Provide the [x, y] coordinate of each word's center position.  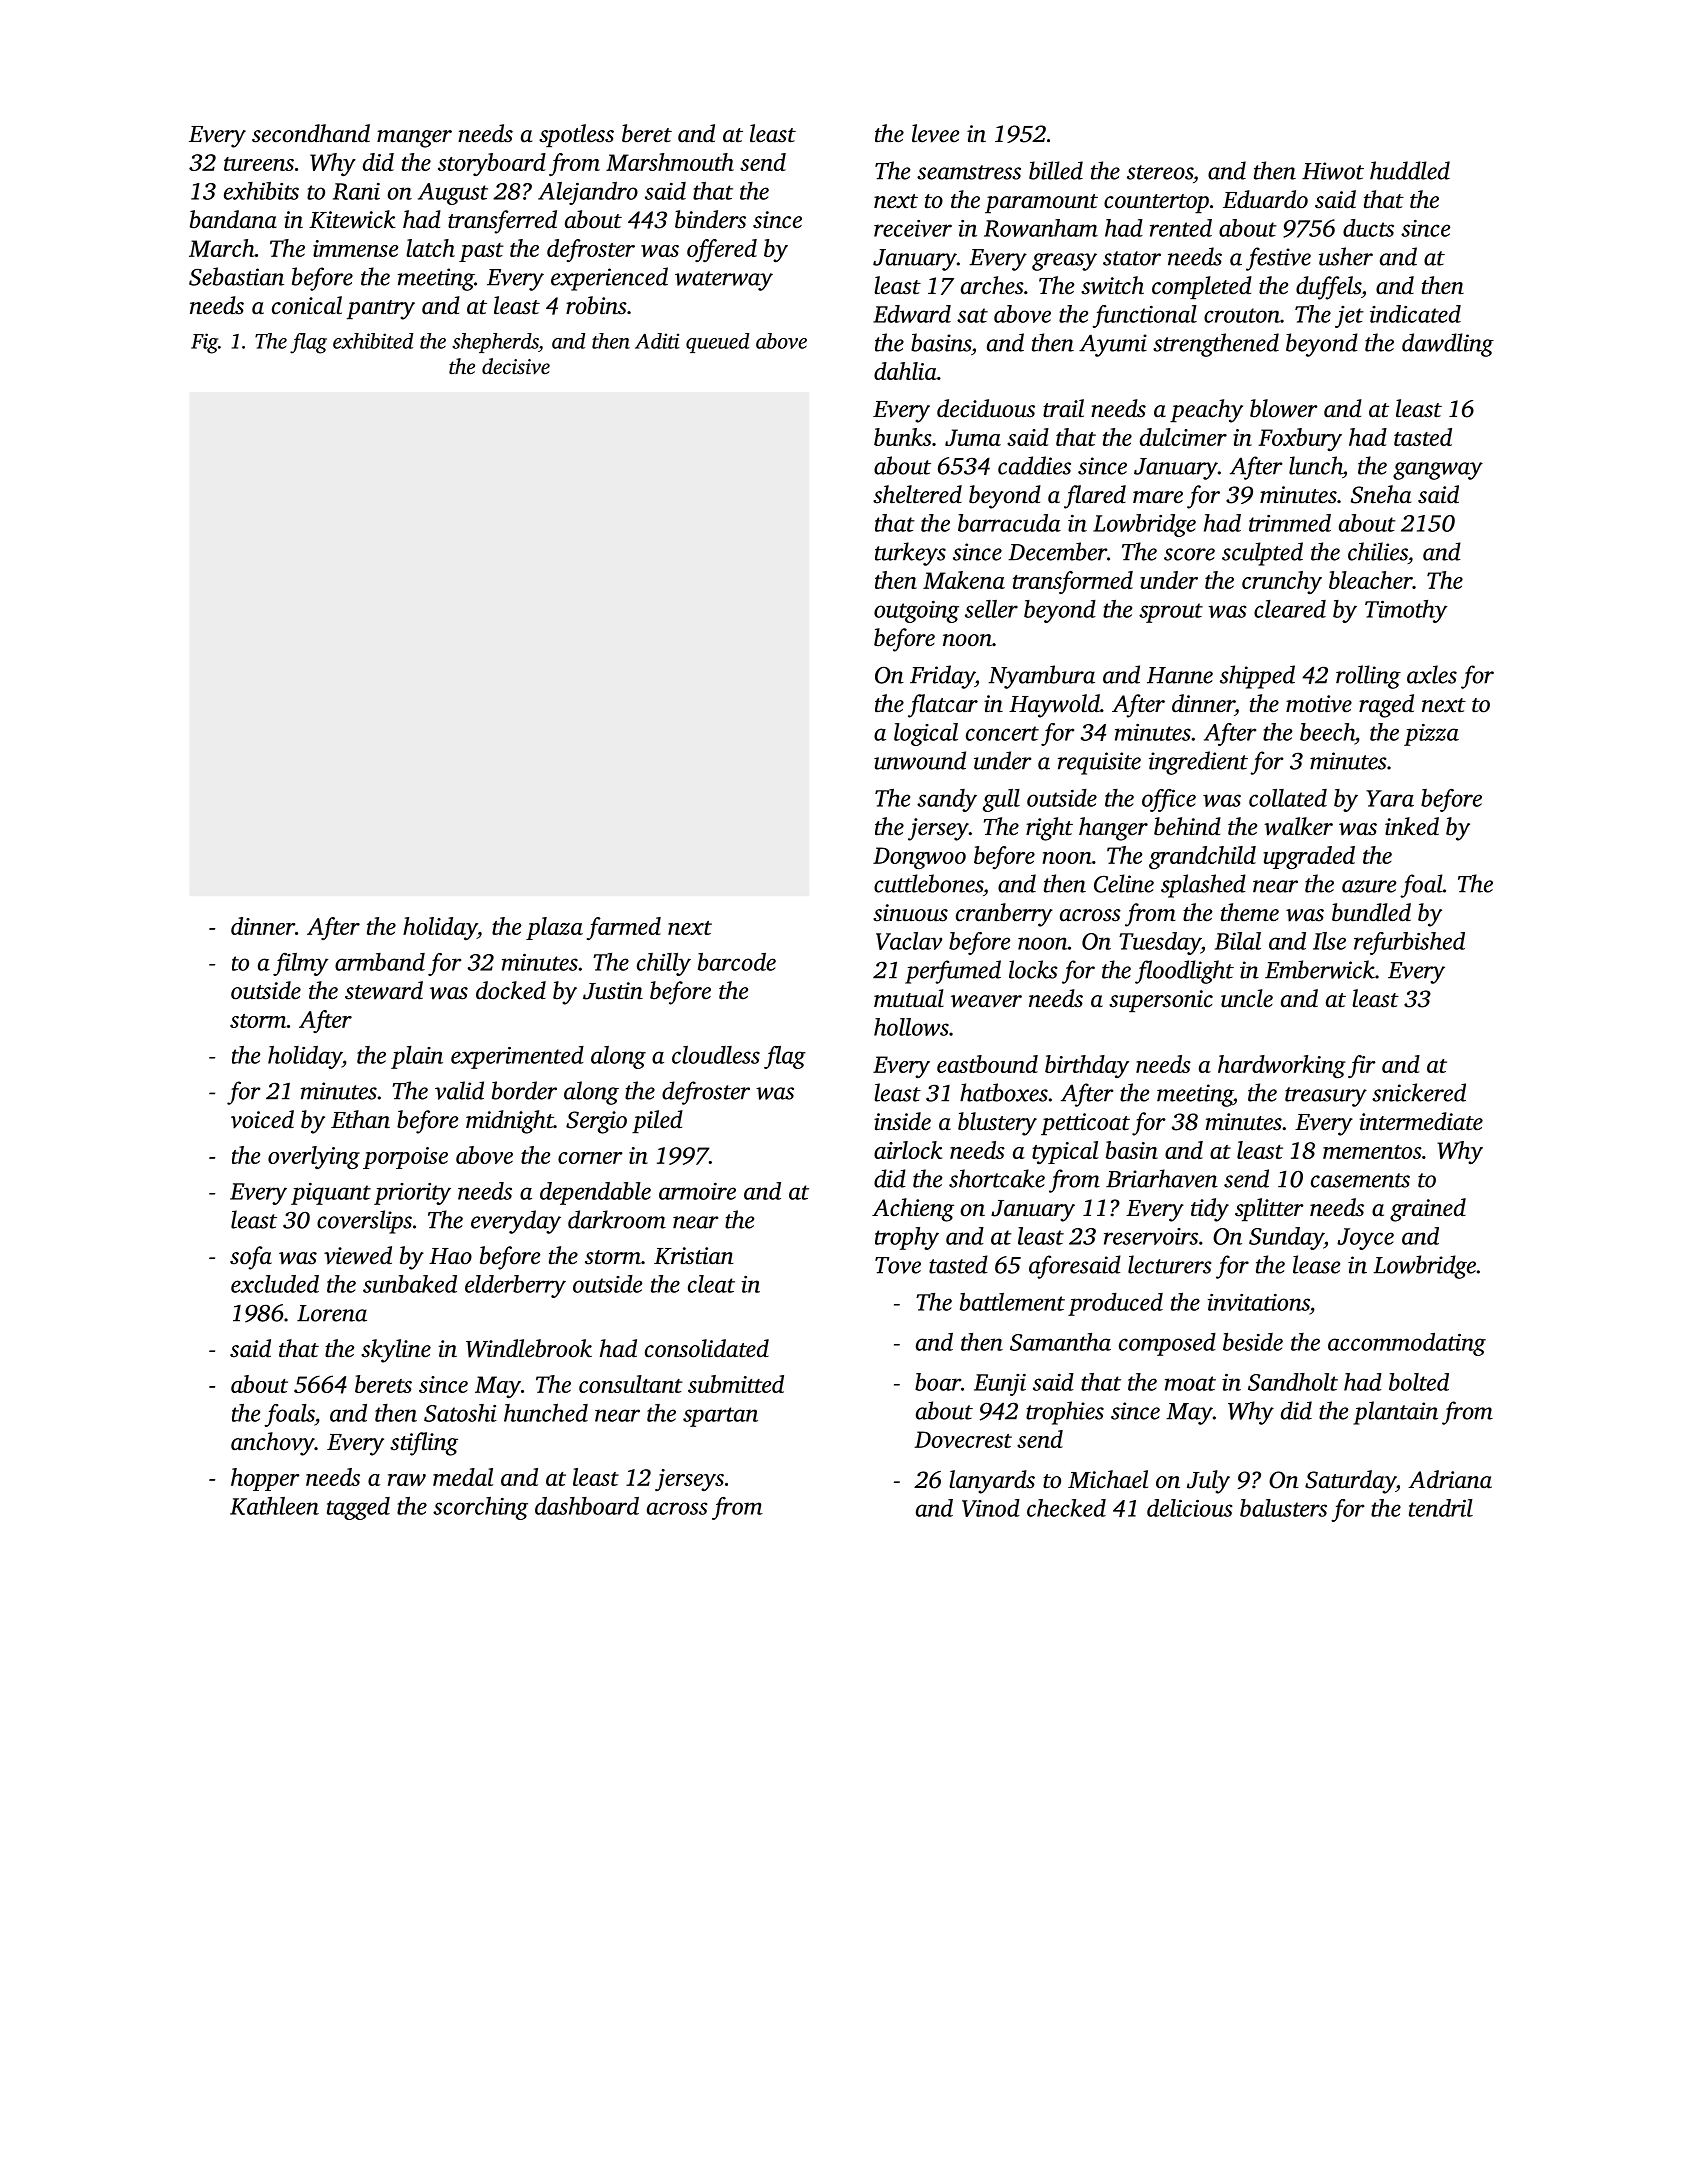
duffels [1328, 288]
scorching [480, 1508]
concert [1002, 733]
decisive [516, 366]
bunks [903, 437]
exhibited [373, 341]
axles [1432, 674]
